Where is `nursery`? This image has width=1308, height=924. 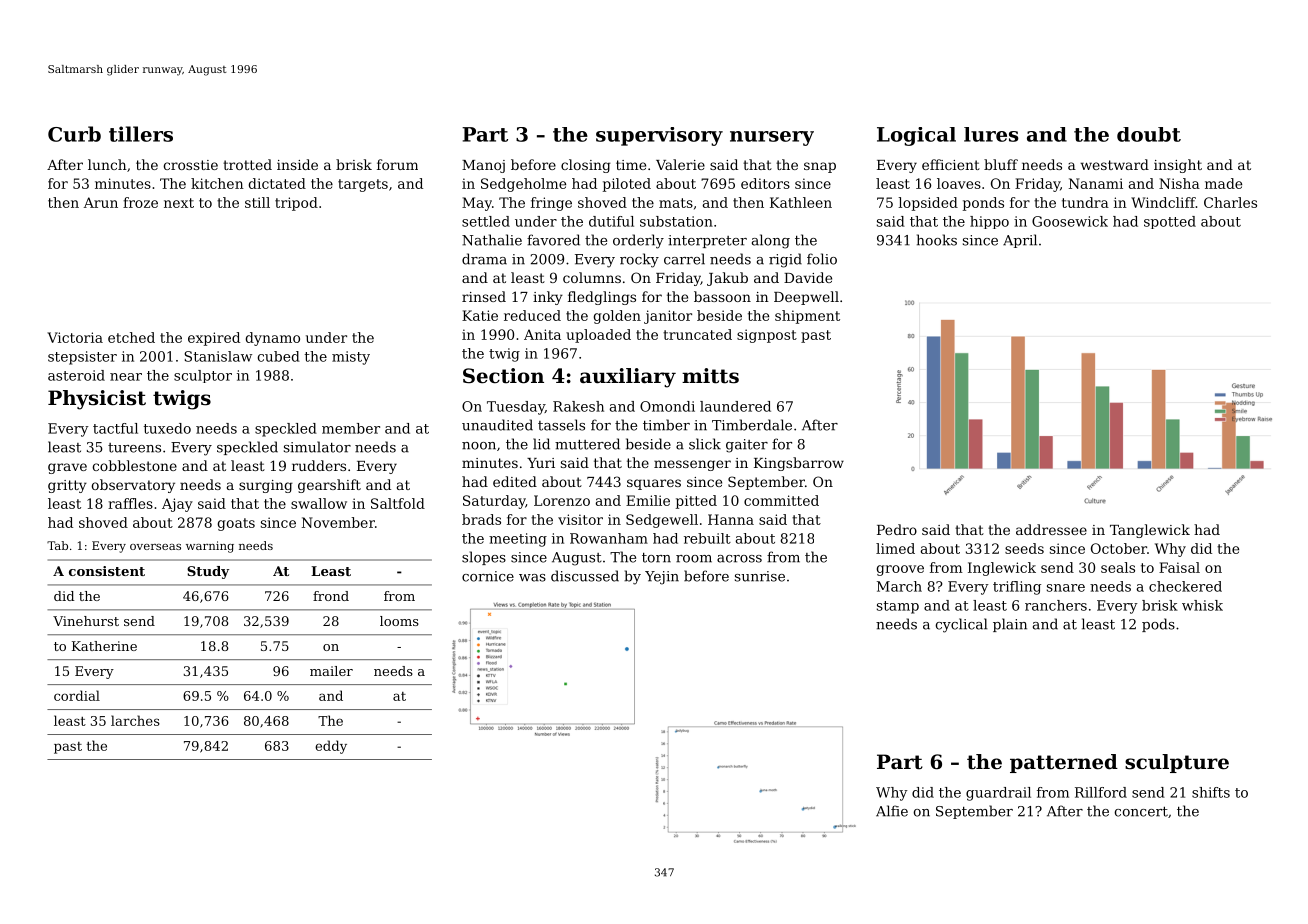
nursery is located at coordinates (772, 138).
